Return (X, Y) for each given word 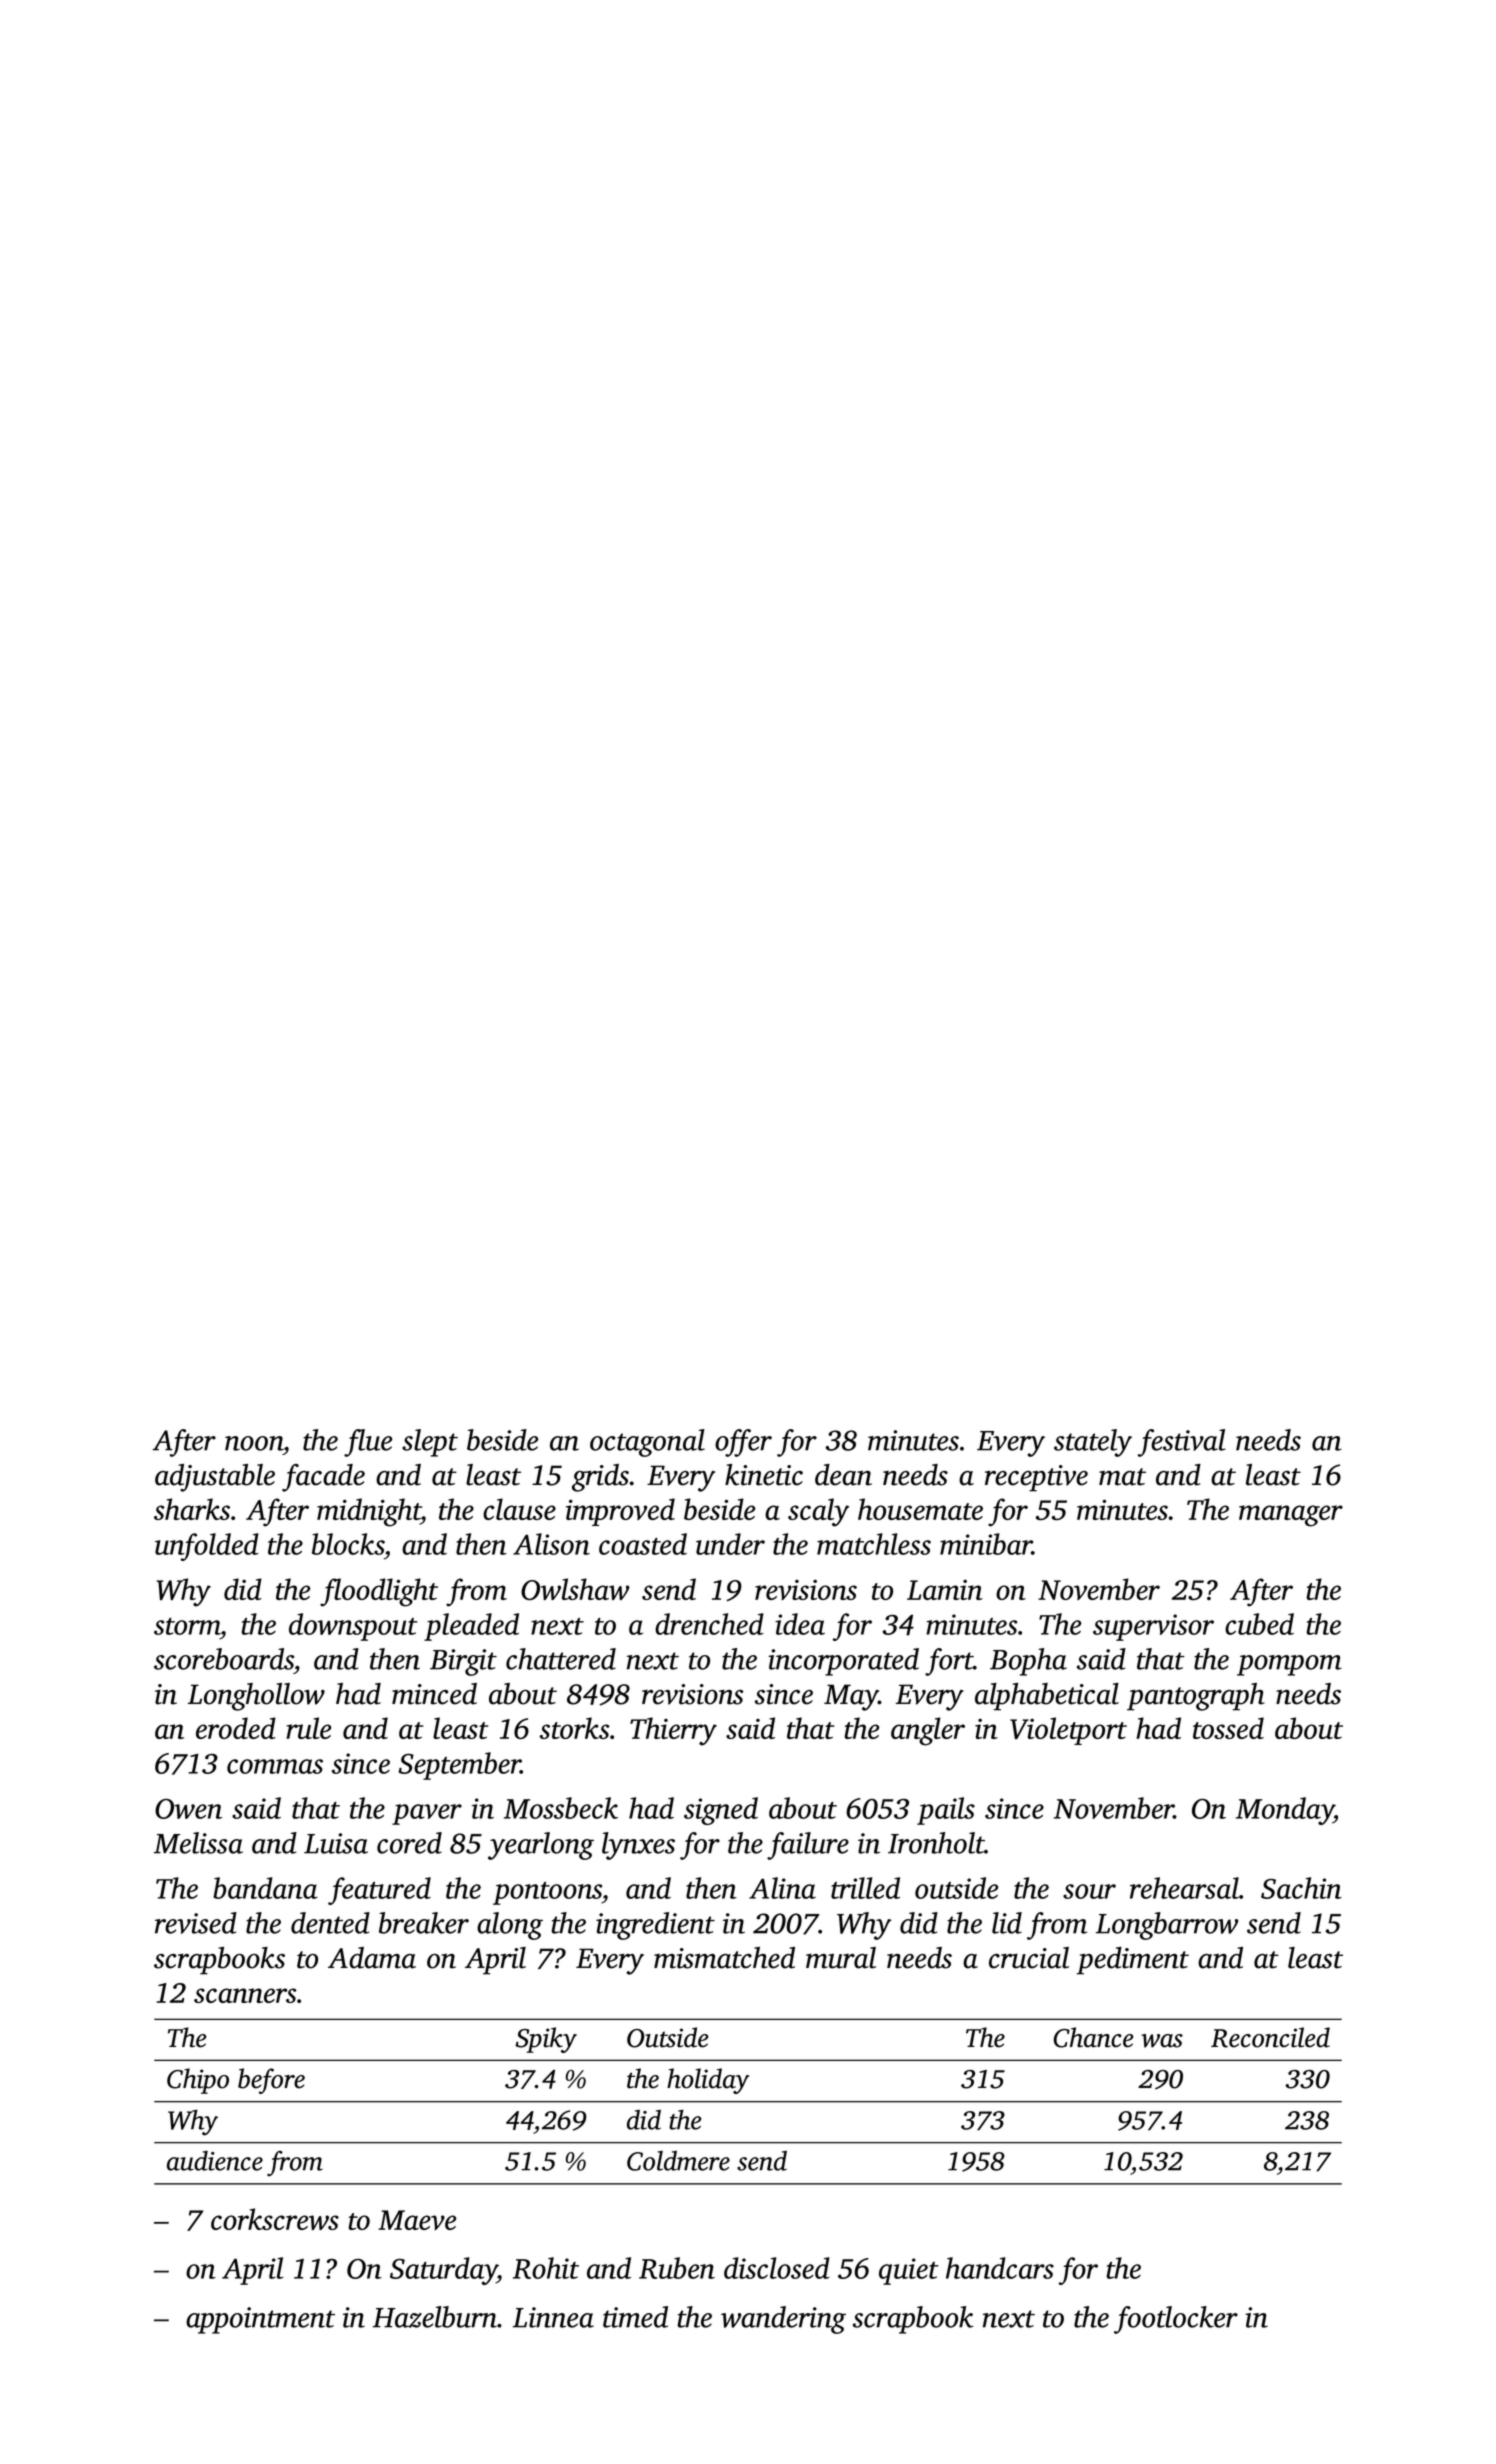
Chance (1094, 2037)
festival (1181, 1443)
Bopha (1028, 1662)
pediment (1133, 1961)
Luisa (336, 1843)
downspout (353, 1627)
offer (743, 1443)
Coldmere (678, 2161)
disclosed (777, 2268)
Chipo (198, 2081)
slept (430, 1443)
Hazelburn (435, 2317)
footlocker (1176, 2320)
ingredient (655, 1926)
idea (800, 1624)
